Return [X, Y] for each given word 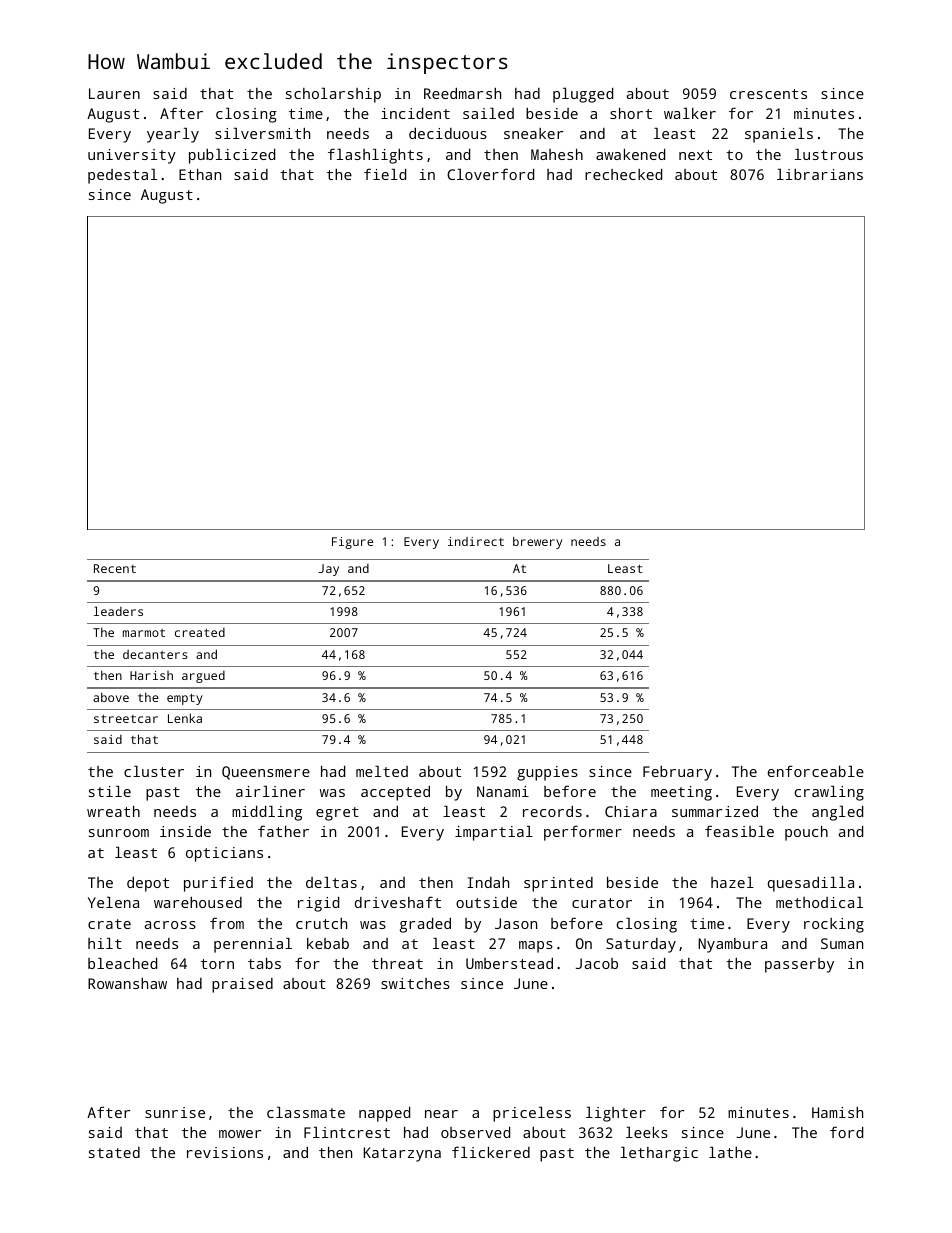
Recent [115, 568]
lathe [730, 1152]
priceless [532, 1114]
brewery [537, 543]
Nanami [503, 791]
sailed [488, 113]
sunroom [119, 833]
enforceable [815, 771]
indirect [476, 541]
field [385, 174]
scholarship [333, 95]
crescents [768, 94]
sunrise [175, 1112]
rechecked [623, 174]
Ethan [200, 174]
